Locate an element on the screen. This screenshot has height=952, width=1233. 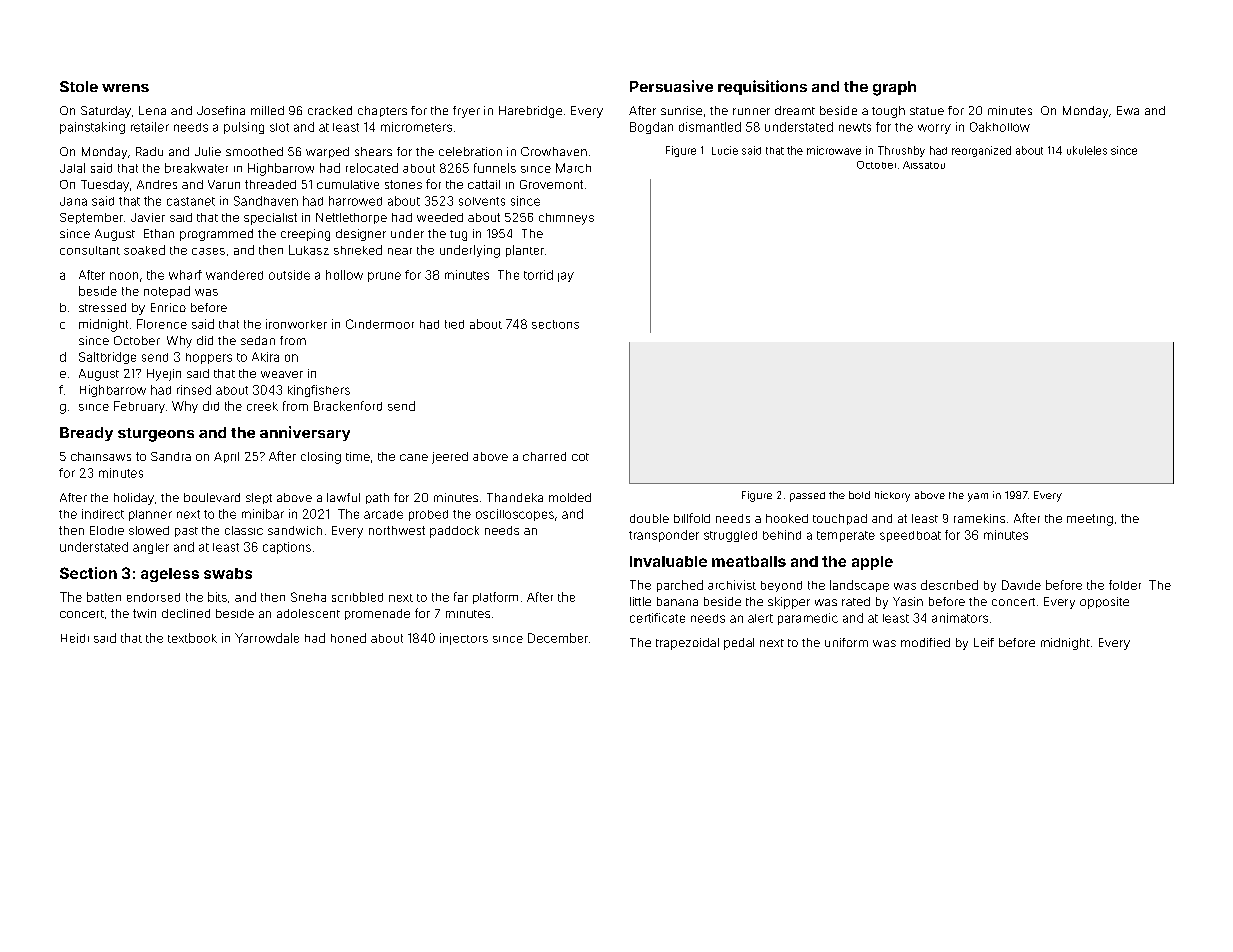
February is located at coordinates (139, 407).
